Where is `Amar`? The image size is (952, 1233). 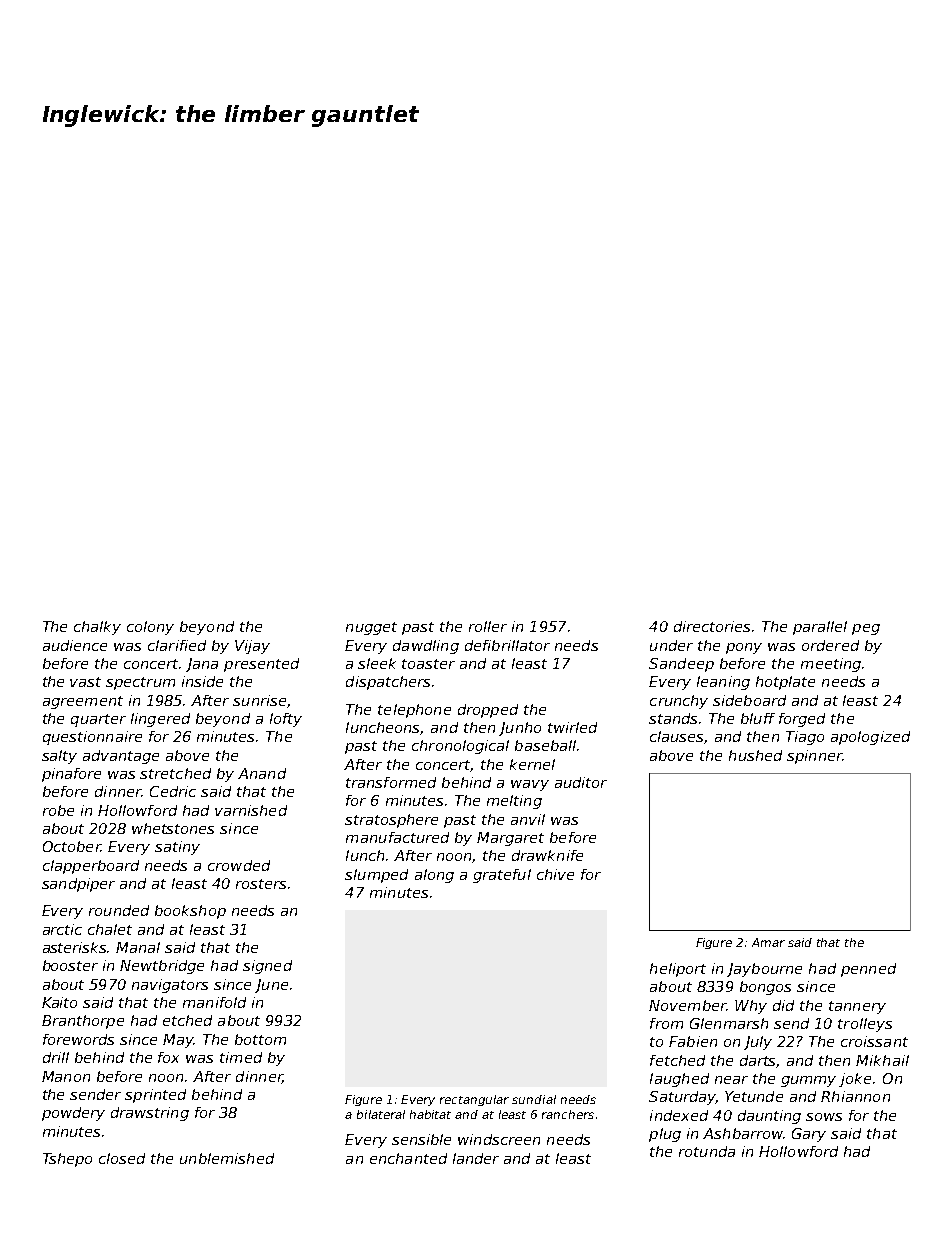
Amar is located at coordinates (768, 942).
